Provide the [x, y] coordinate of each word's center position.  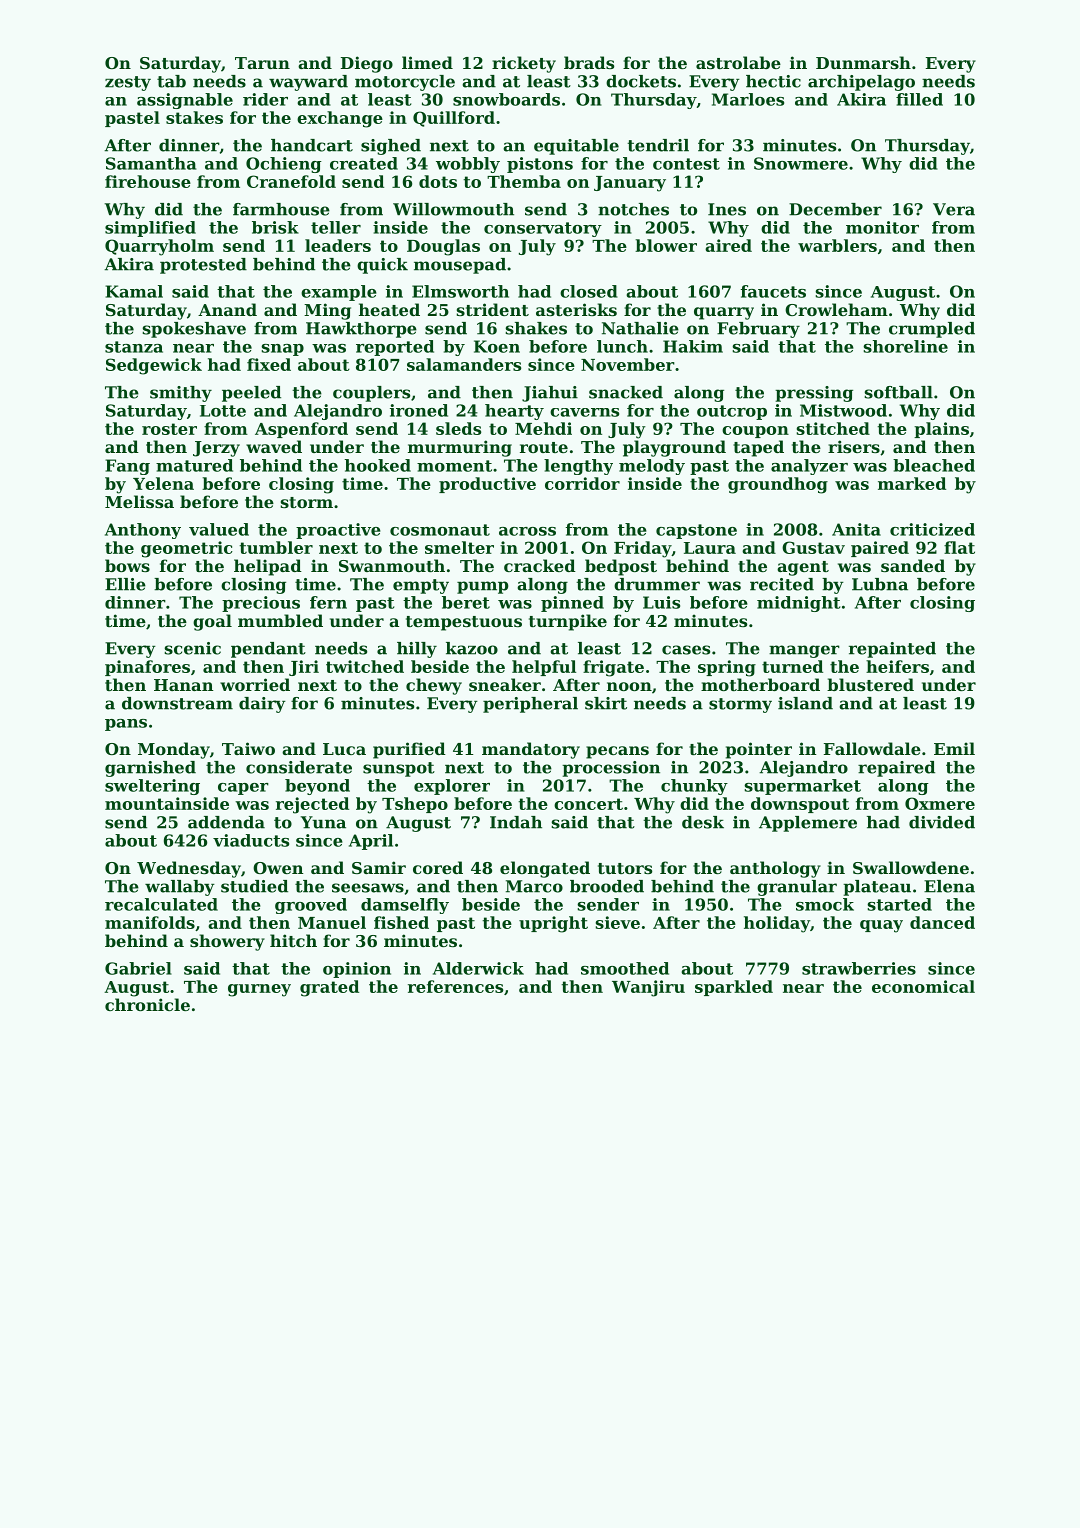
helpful [544, 668]
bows [127, 565]
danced [942, 922]
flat [959, 547]
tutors [625, 868]
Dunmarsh [863, 62]
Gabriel [138, 968]
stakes [194, 117]
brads [589, 62]
